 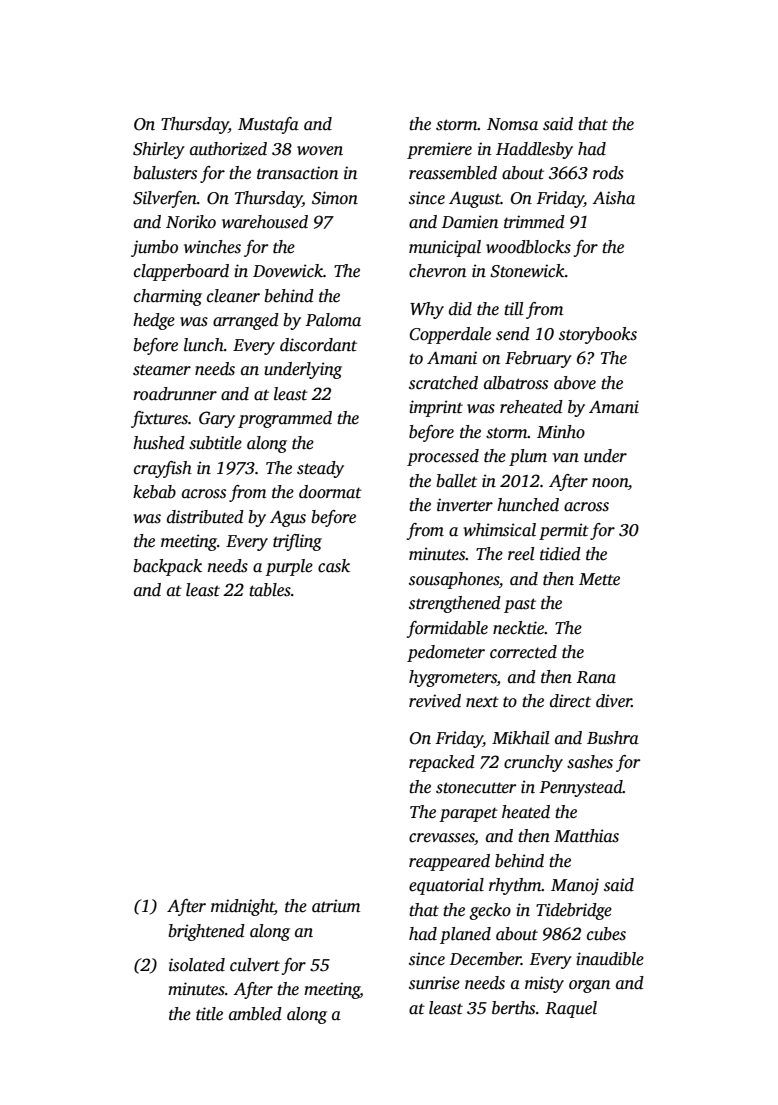 I want to click on crevasses, so click(x=442, y=839).
